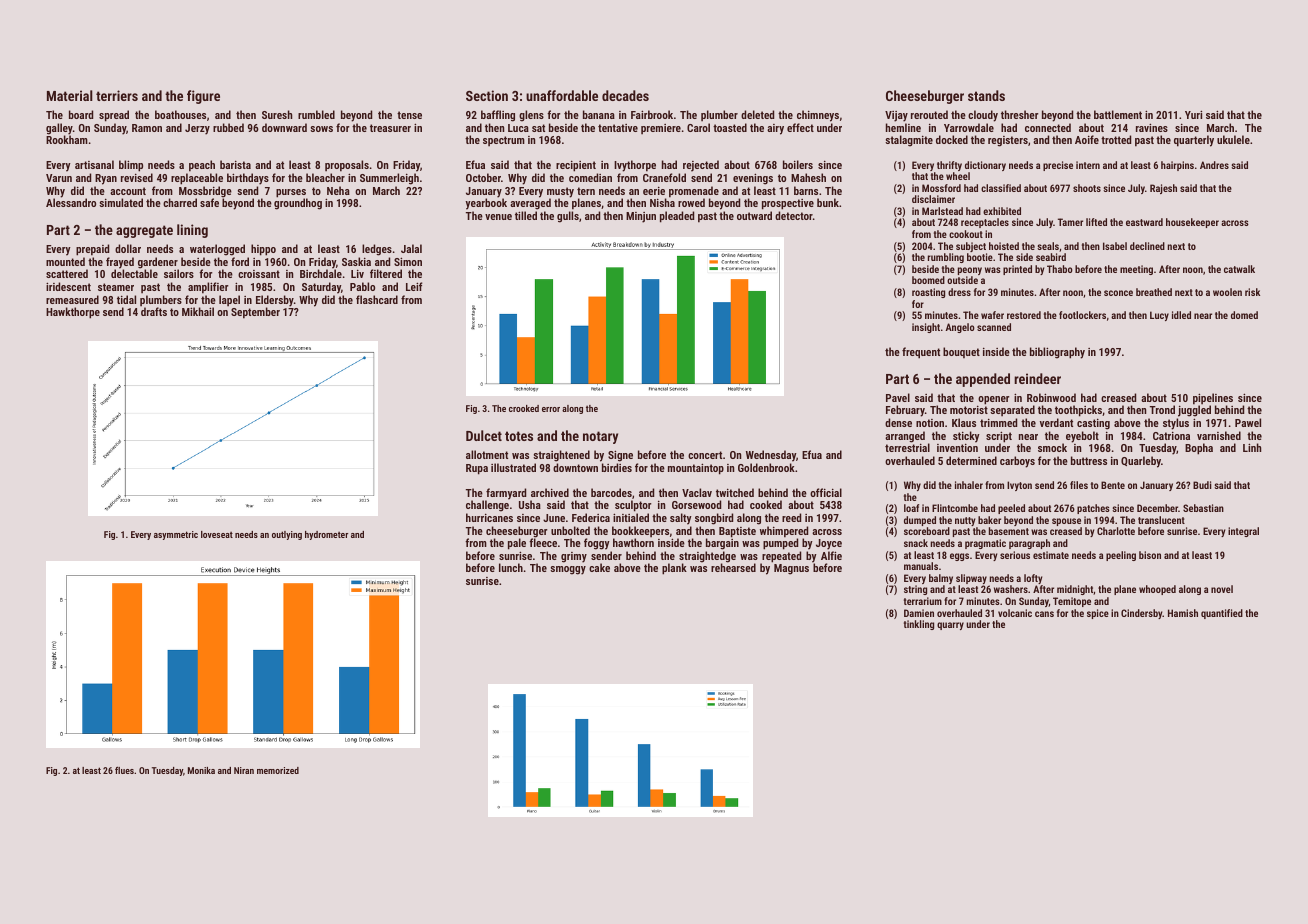  What do you see at coordinates (377, 250) in the screenshot?
I see `ledges` at bounding box center [377, 250].
